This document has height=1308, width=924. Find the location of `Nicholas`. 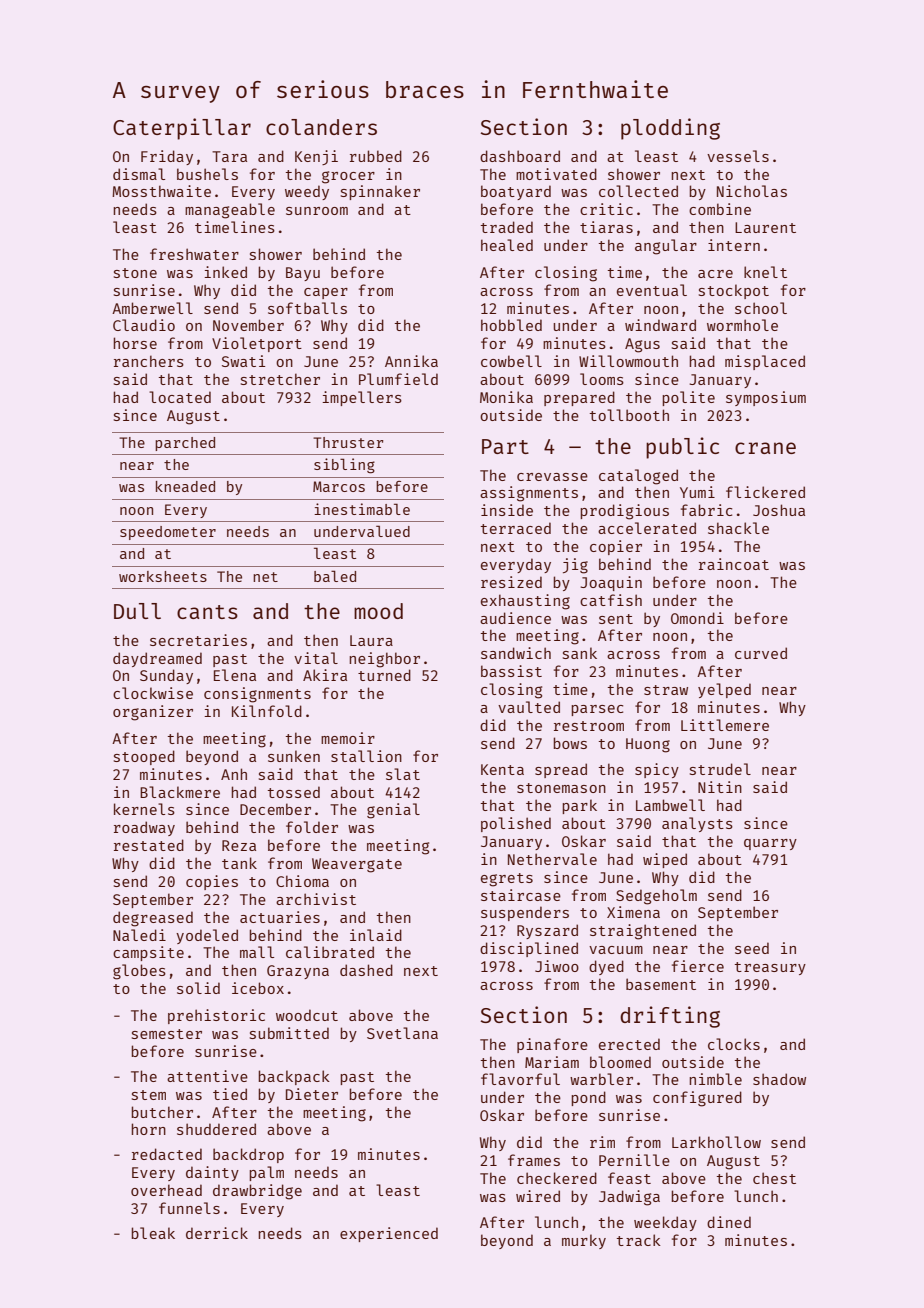

Nicholas is located at coordinates (752, 191).
